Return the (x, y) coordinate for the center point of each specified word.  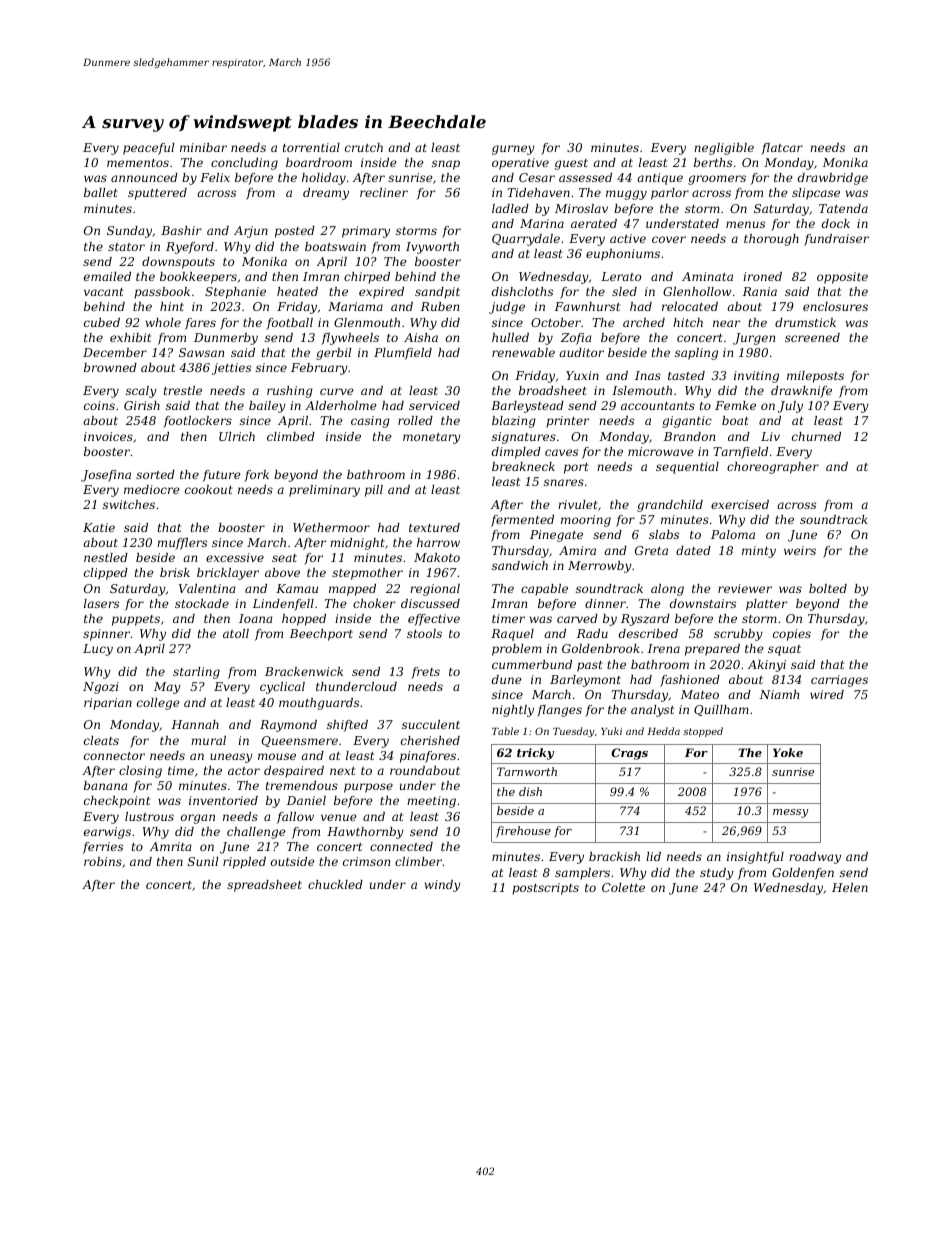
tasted (686, 375)
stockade (202, 603)
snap (446, 165)
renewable (523, 352)
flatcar (782, 149)
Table (505, 731)
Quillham (721, 710)
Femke (735, 405)
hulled (510, 337)
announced (144, 177)
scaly (141, 392)
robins (103, 861)
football (289, 324)
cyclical (282, 688)
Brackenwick (304, 671)
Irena (664, 648)
